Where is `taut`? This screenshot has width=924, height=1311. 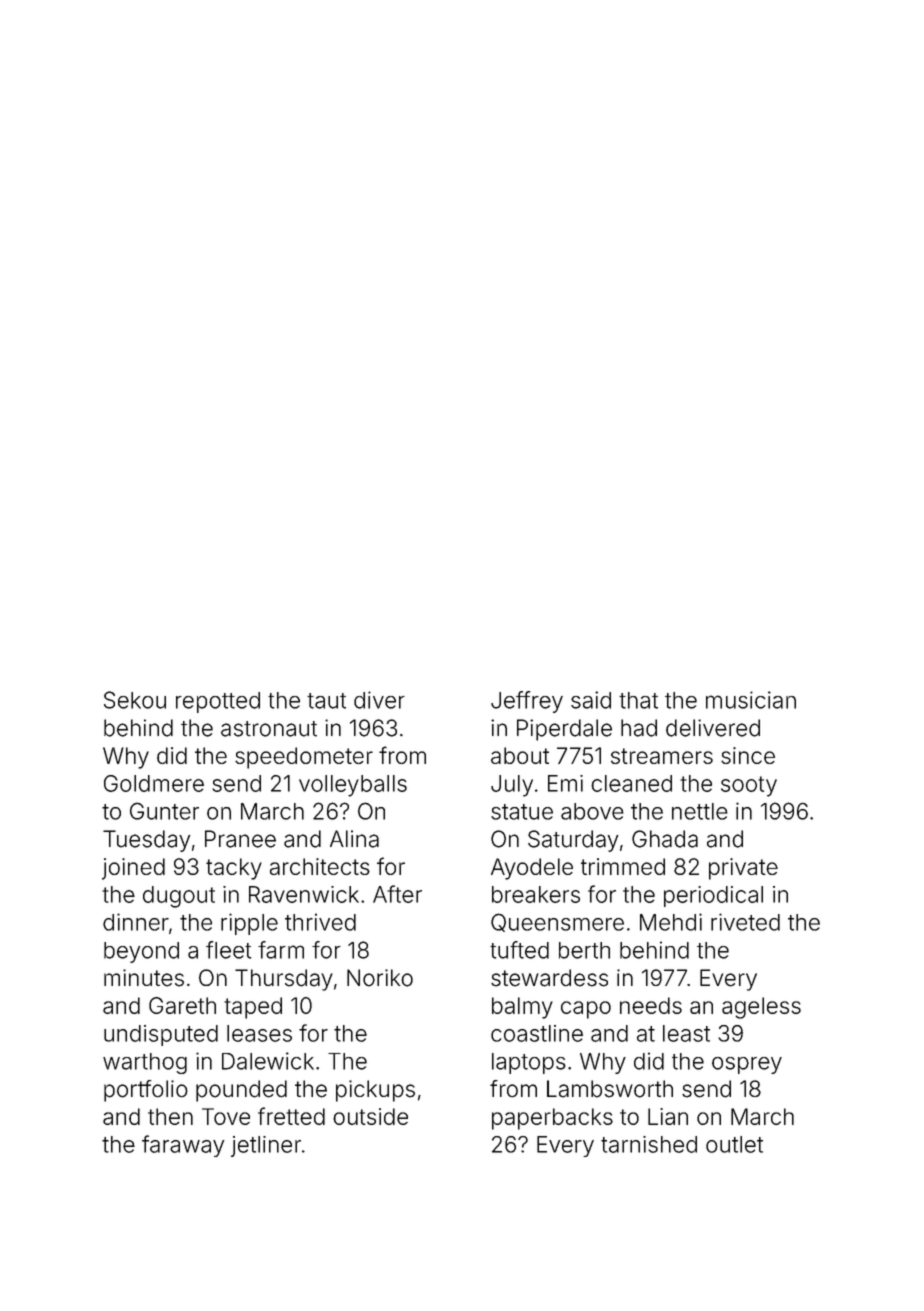 taut is located at coordinates (326, 701).
